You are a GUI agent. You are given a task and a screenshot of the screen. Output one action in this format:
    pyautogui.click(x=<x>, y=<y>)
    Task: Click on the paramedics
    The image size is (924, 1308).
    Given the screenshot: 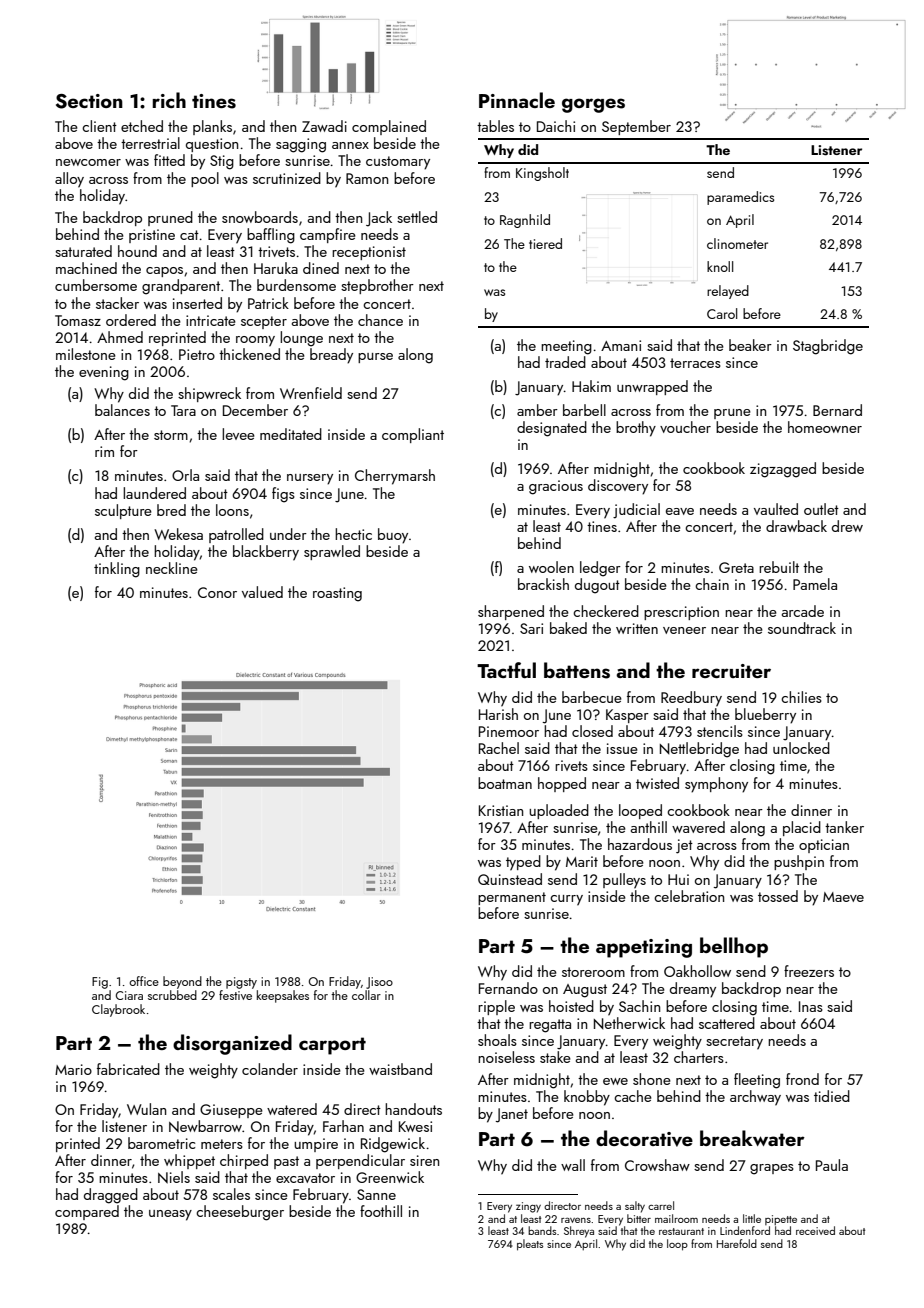 What is the action you would take?
    pyautogui.click(x=740, y=198)
